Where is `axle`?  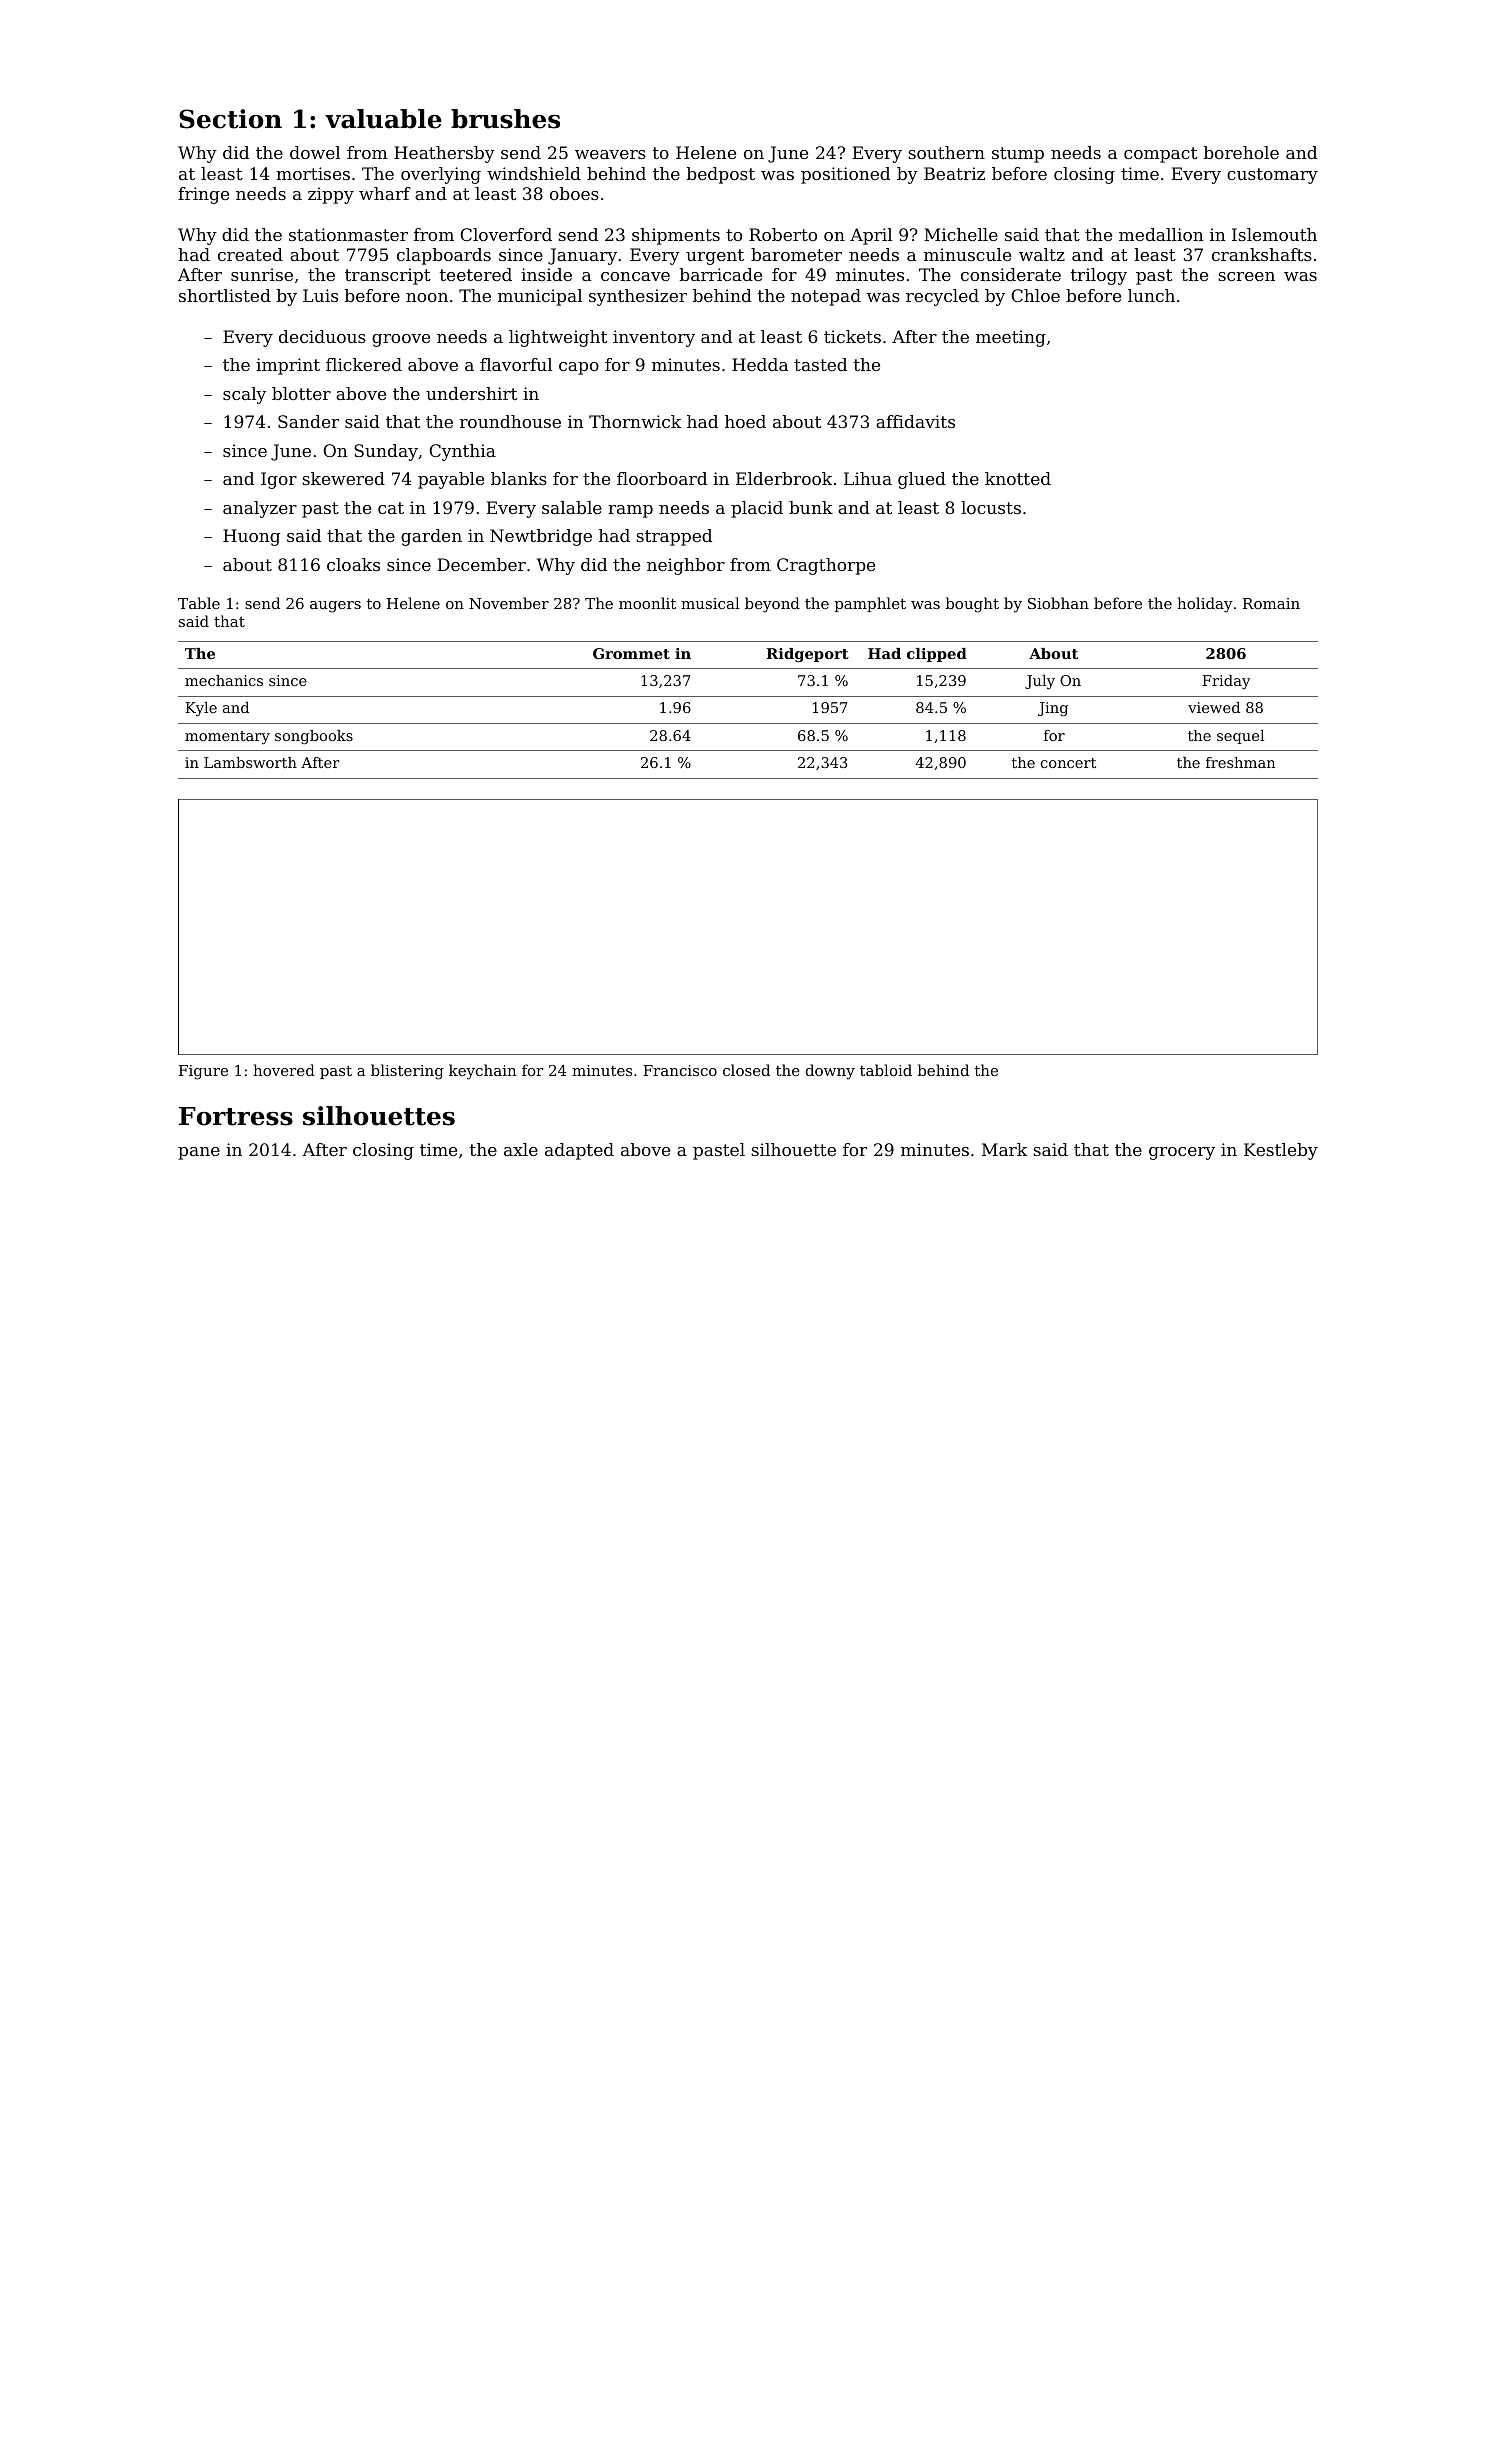
axle is located at coordinates (521, 1149).
